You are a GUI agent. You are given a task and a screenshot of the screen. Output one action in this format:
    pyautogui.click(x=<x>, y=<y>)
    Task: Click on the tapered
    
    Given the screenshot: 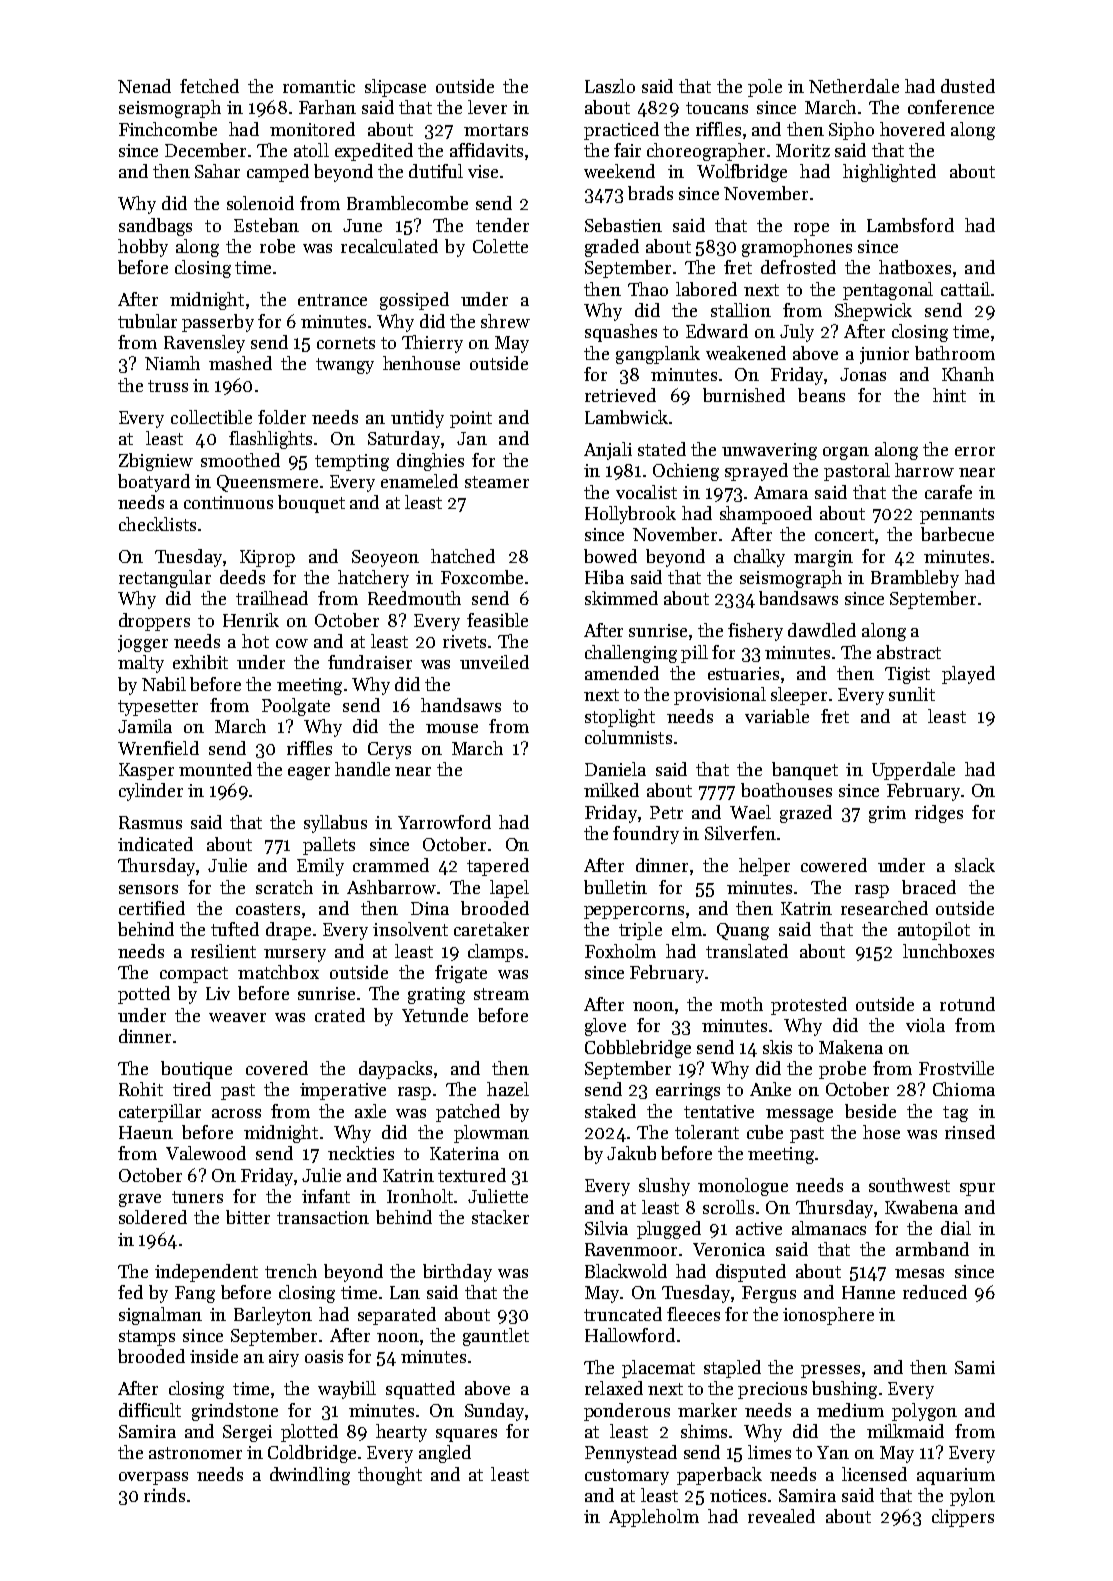 What is the action you would take?
    pyautogui.click(x=498, y=867)
